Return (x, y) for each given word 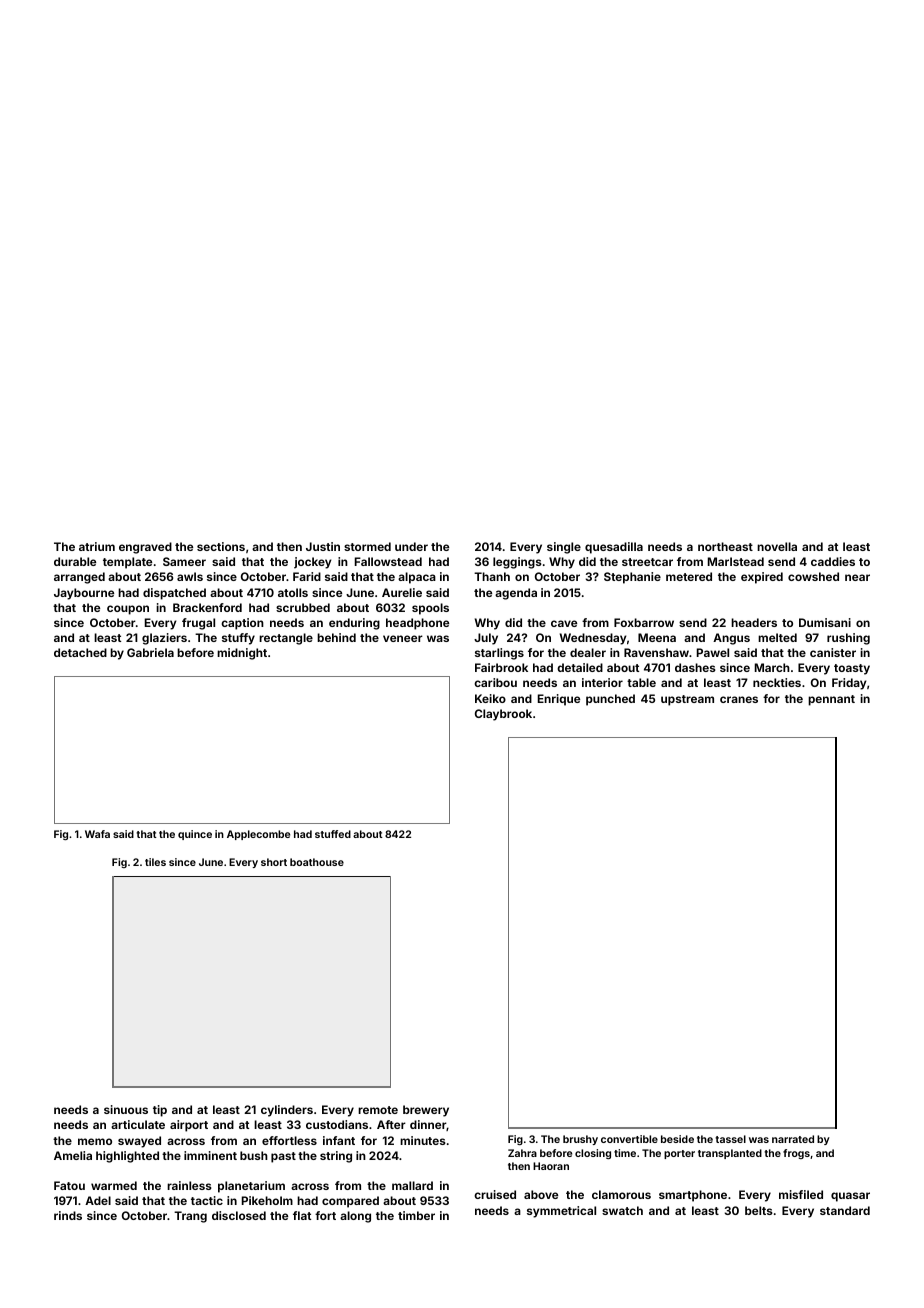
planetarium (251, 1187)
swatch (622, 1210)
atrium (97, 546)
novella (777, 546)
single (564, 548)
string (336, 1157)
